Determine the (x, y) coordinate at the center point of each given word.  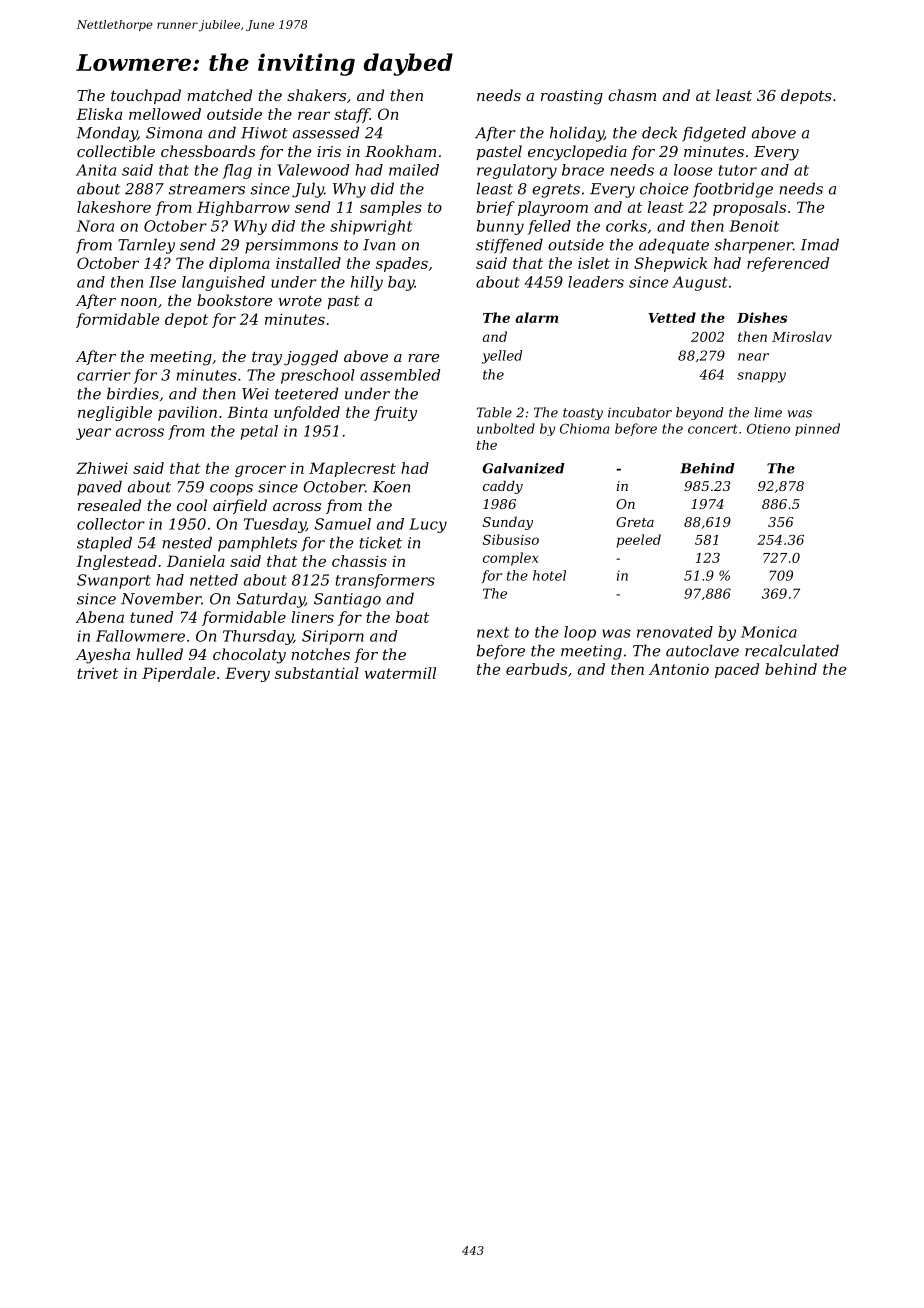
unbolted (506, 428)
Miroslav (802, 336)
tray (267, 358)
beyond (699, 413)
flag (237, 171)
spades (402, 264)
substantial (317, 673)
